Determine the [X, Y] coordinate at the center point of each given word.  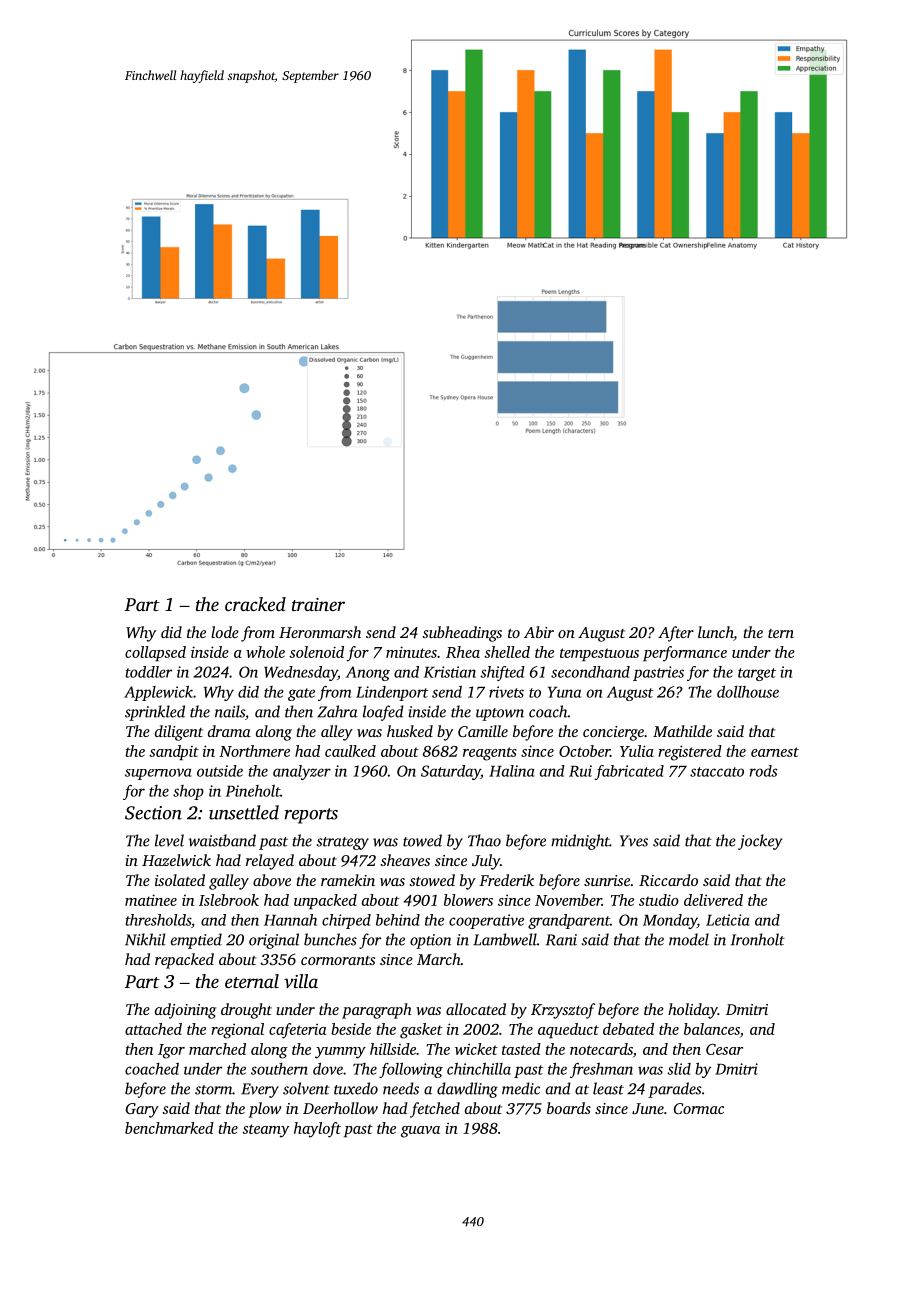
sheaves [405, 860]
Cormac [699, 1108]
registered [690, 753]
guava [420, 1132]
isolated [180, 880]
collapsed [155, 653]
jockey [760, 842]
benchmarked [169, 1128]
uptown [500, 714]
